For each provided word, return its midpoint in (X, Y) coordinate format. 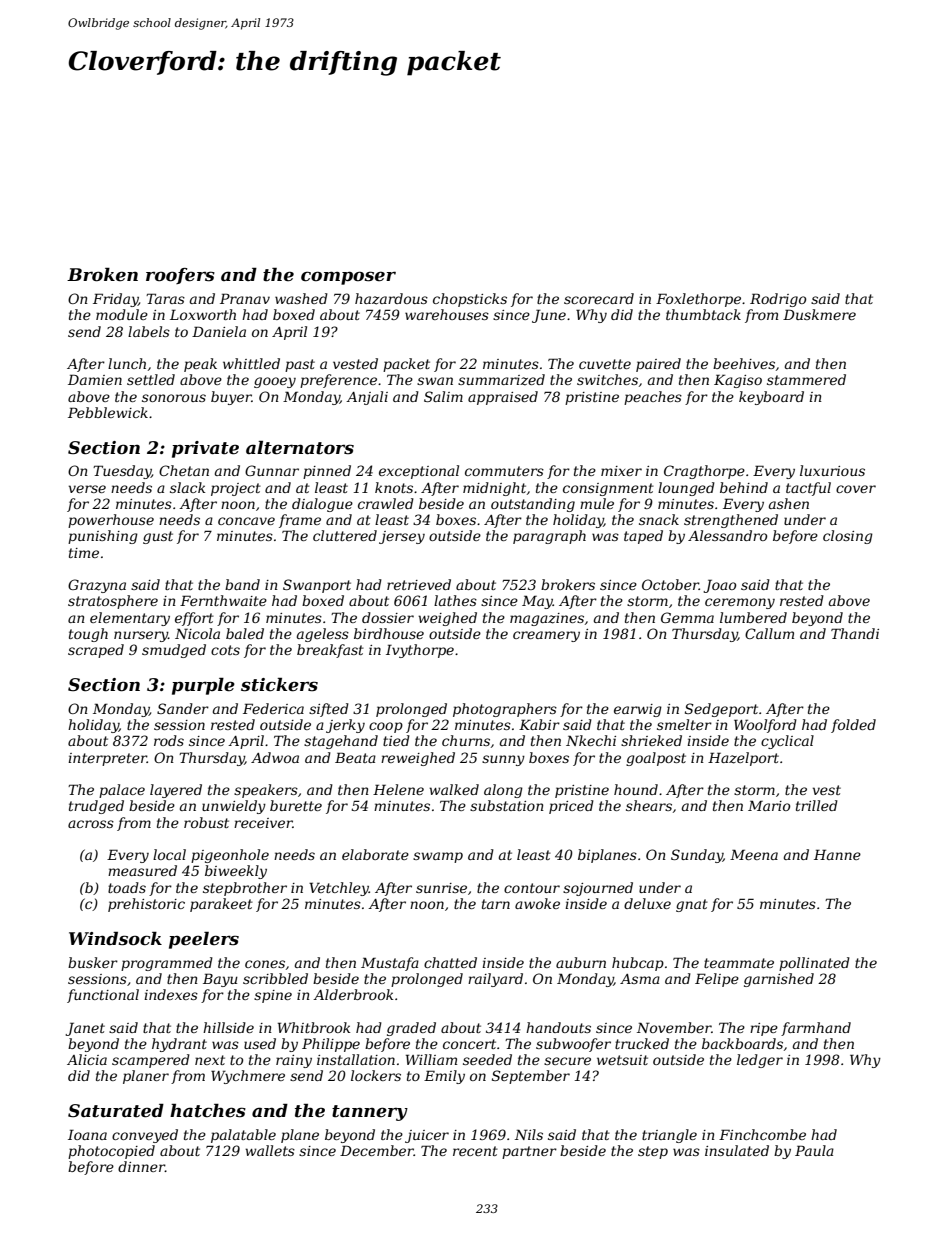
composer (348, 278)
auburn (581, 962)
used (260, 1043)
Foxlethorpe (698, 300)
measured (142, 870)
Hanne (837, 854)
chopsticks (470, 300)
